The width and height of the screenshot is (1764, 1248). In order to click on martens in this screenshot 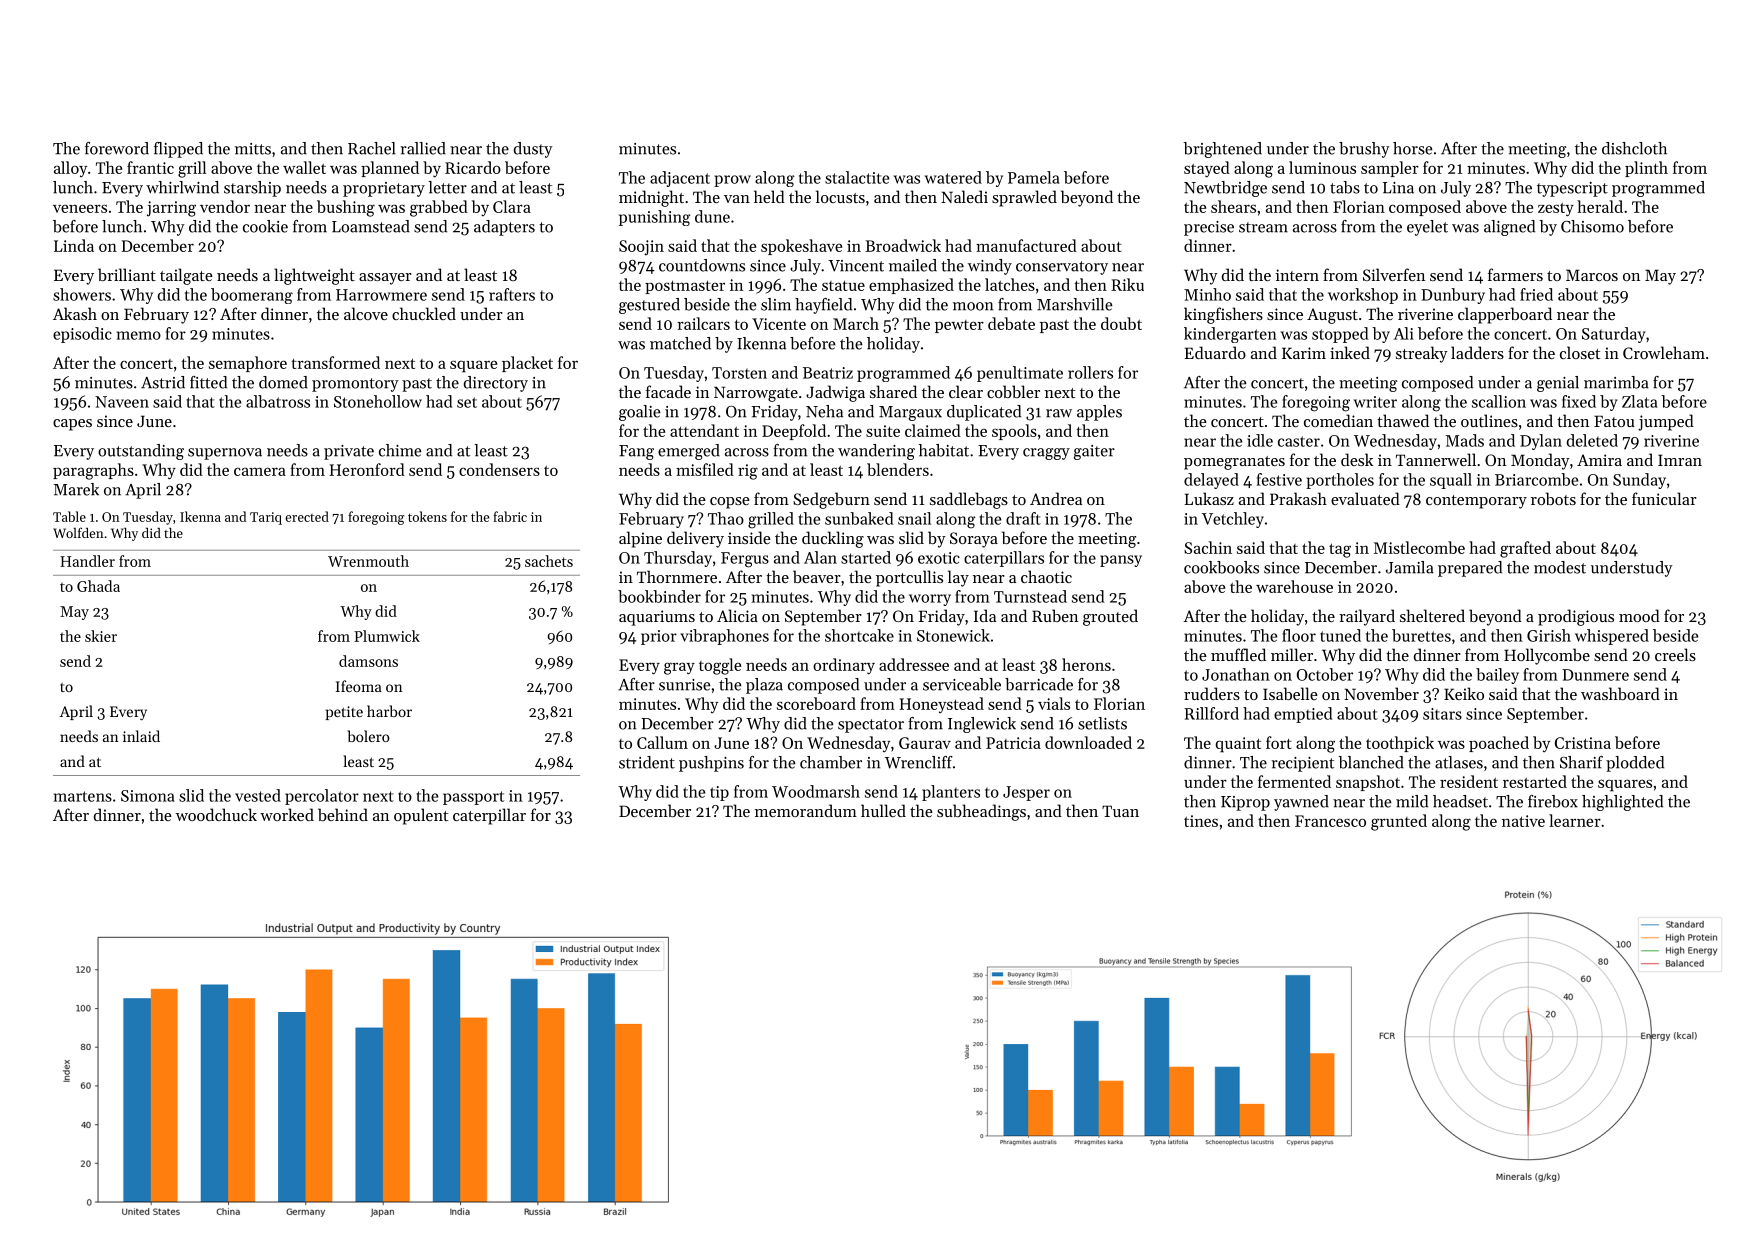, I will do `click(83, 796)`.
